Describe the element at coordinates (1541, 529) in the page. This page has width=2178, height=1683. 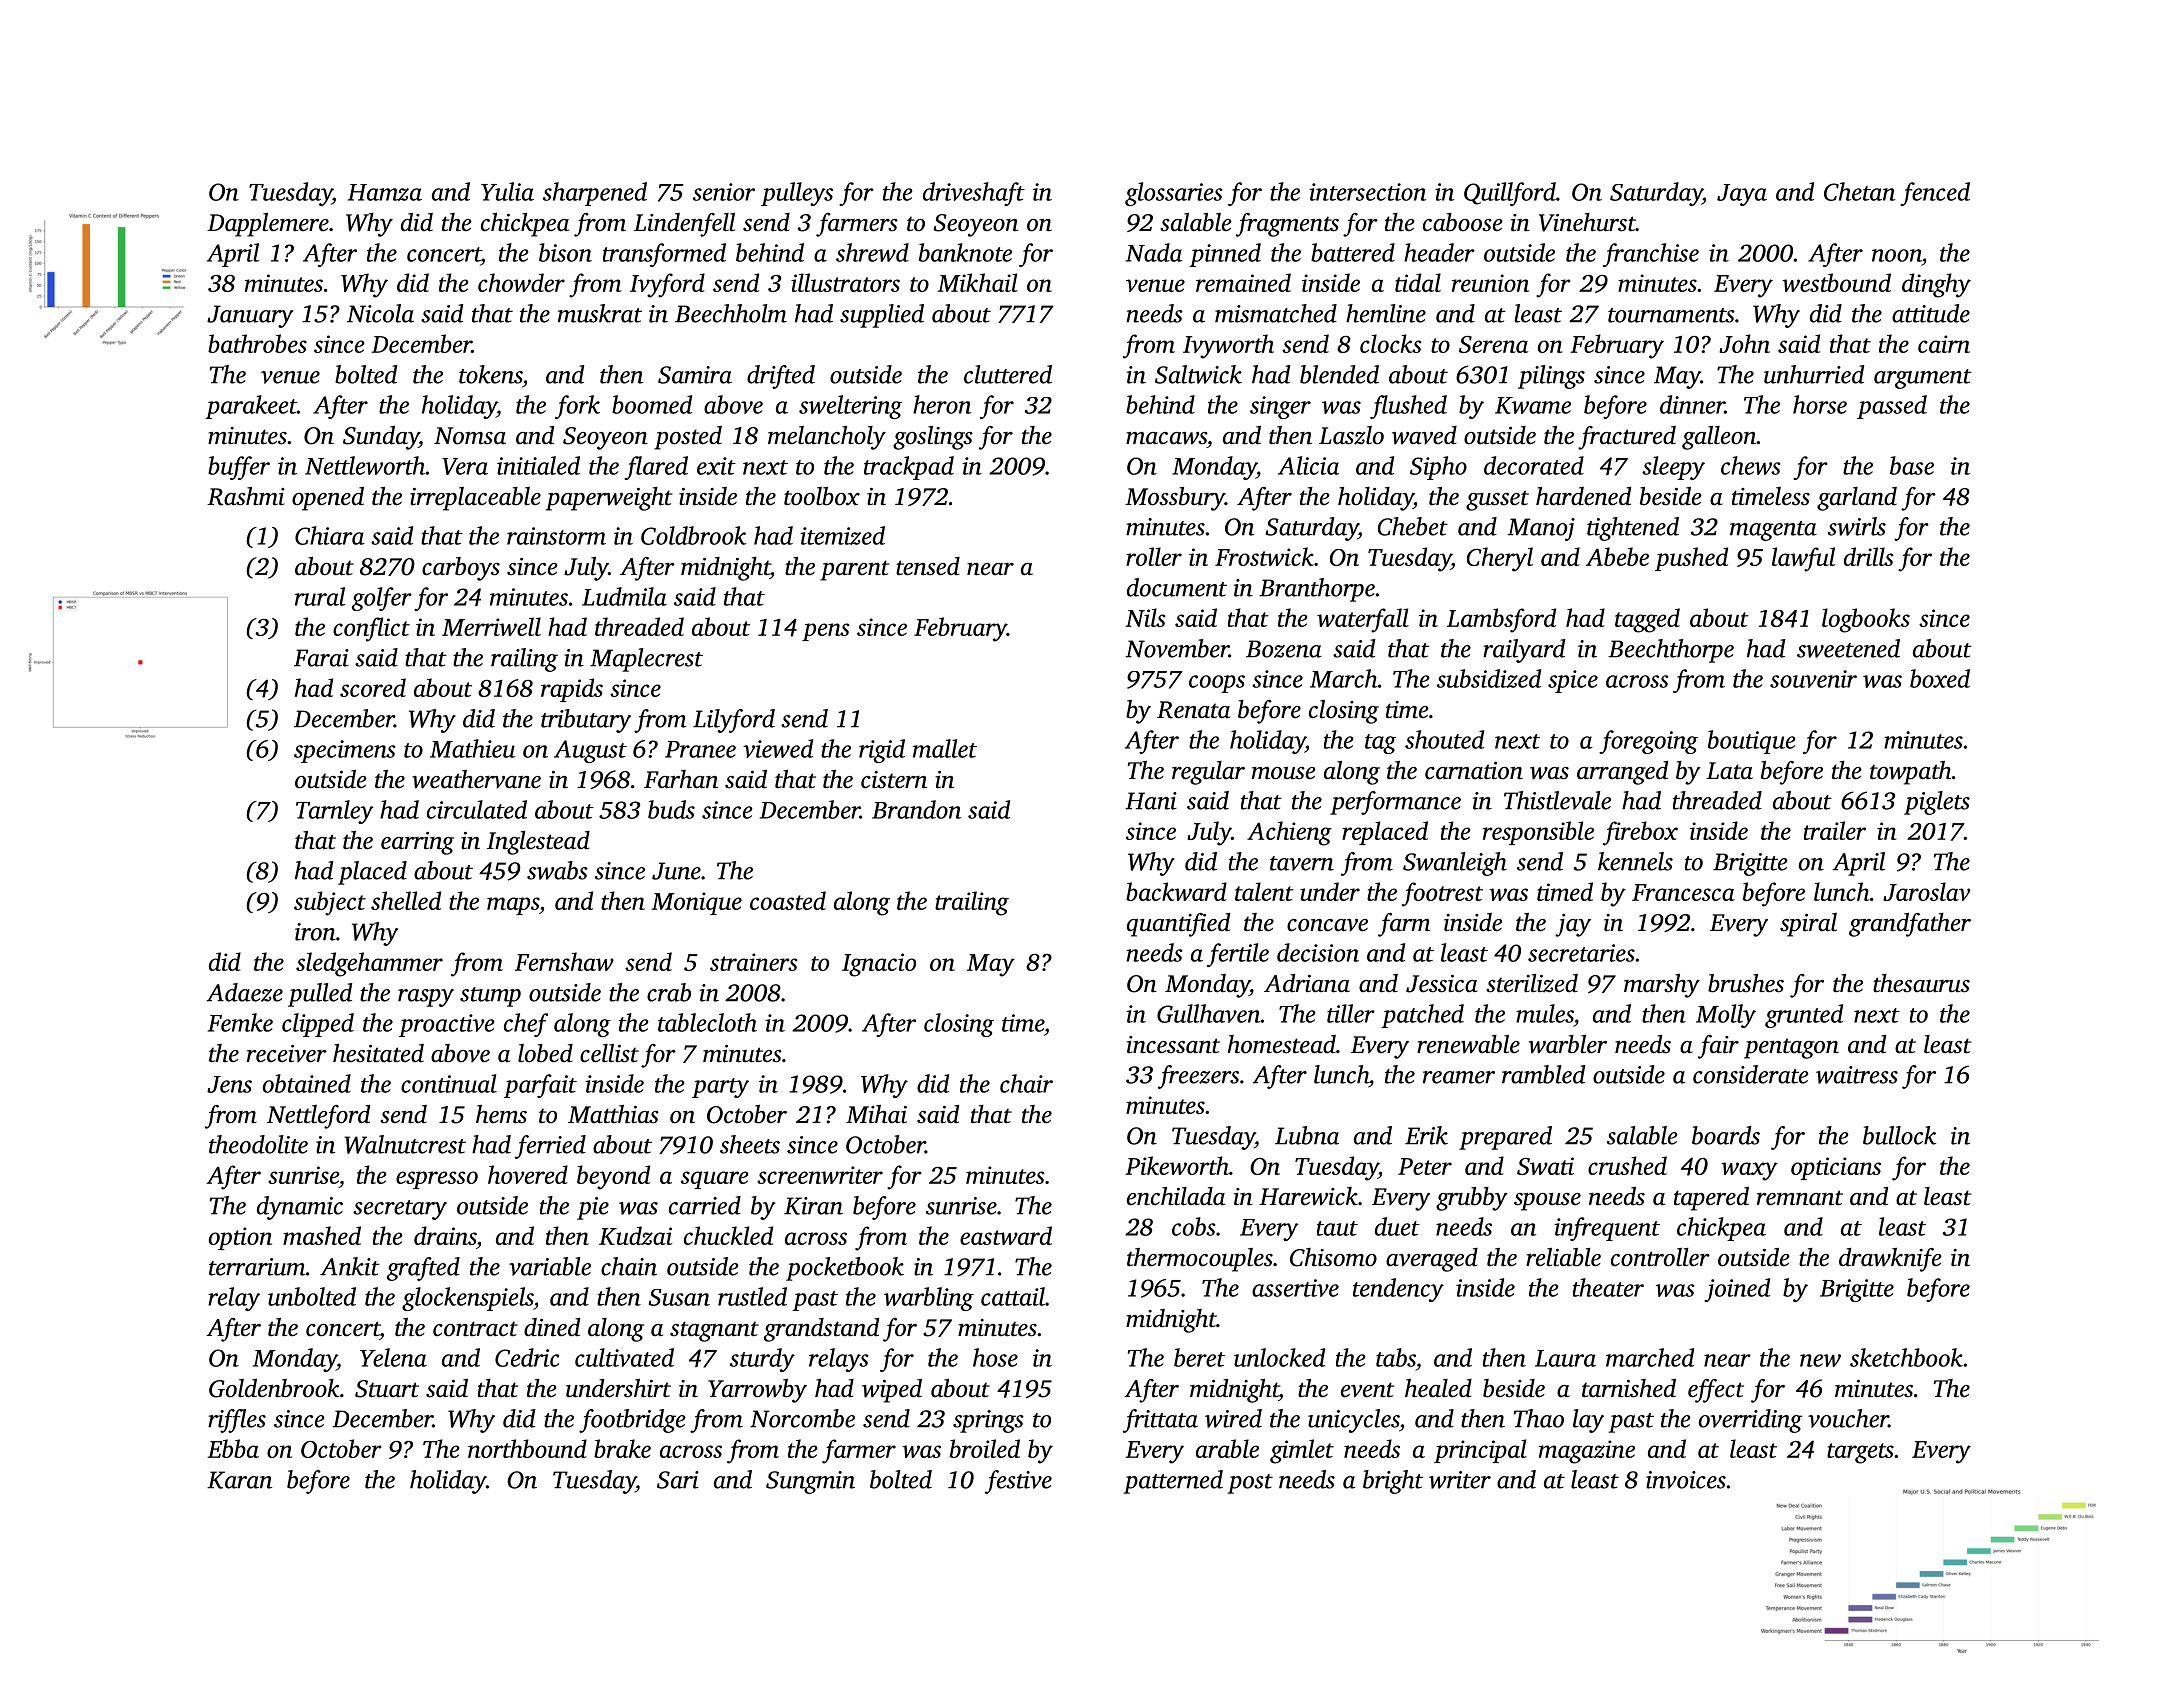
I see `Manoj` at that location.
